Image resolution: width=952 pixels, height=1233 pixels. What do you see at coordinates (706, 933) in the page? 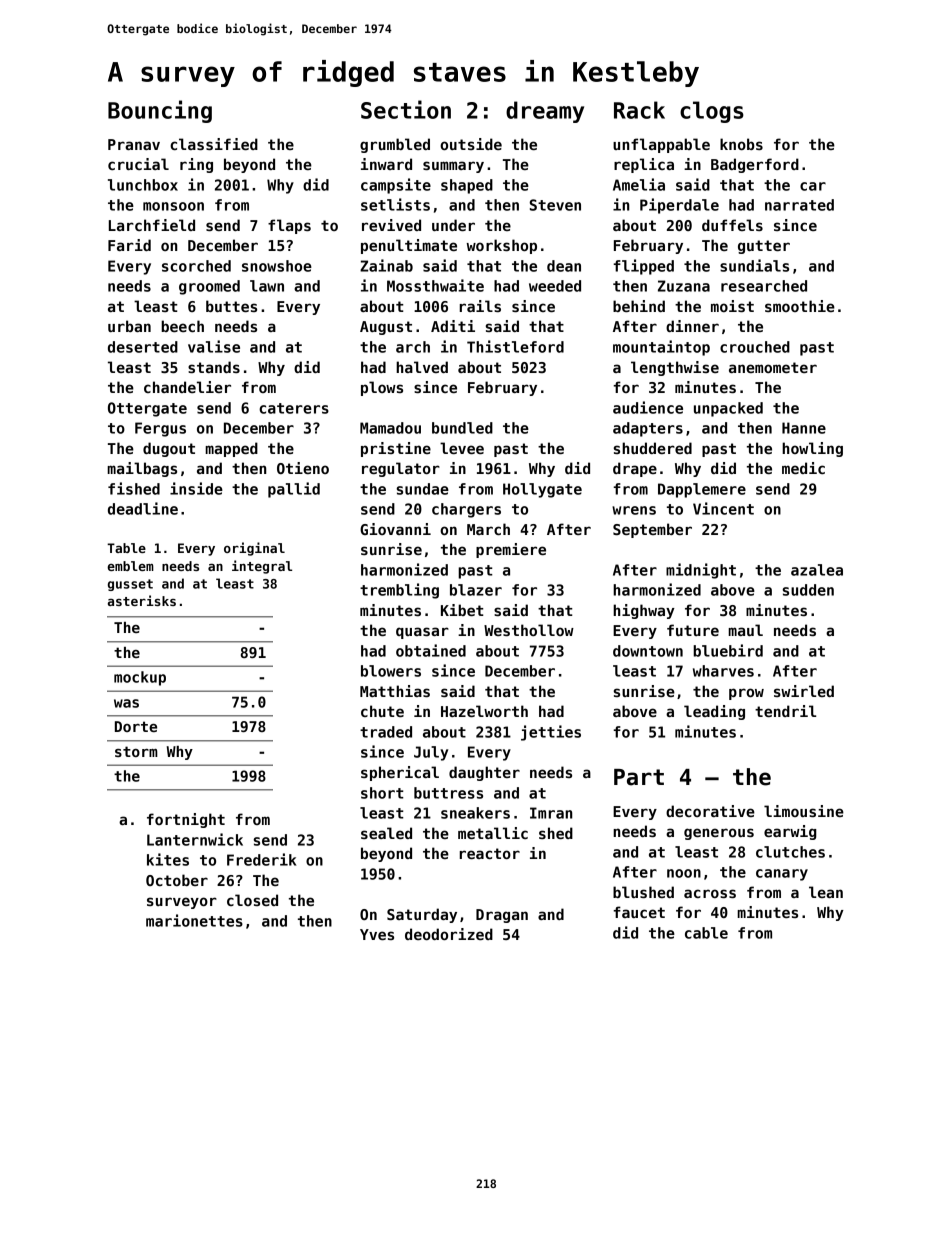
I see `cable` at bounding box center [706, 933].
